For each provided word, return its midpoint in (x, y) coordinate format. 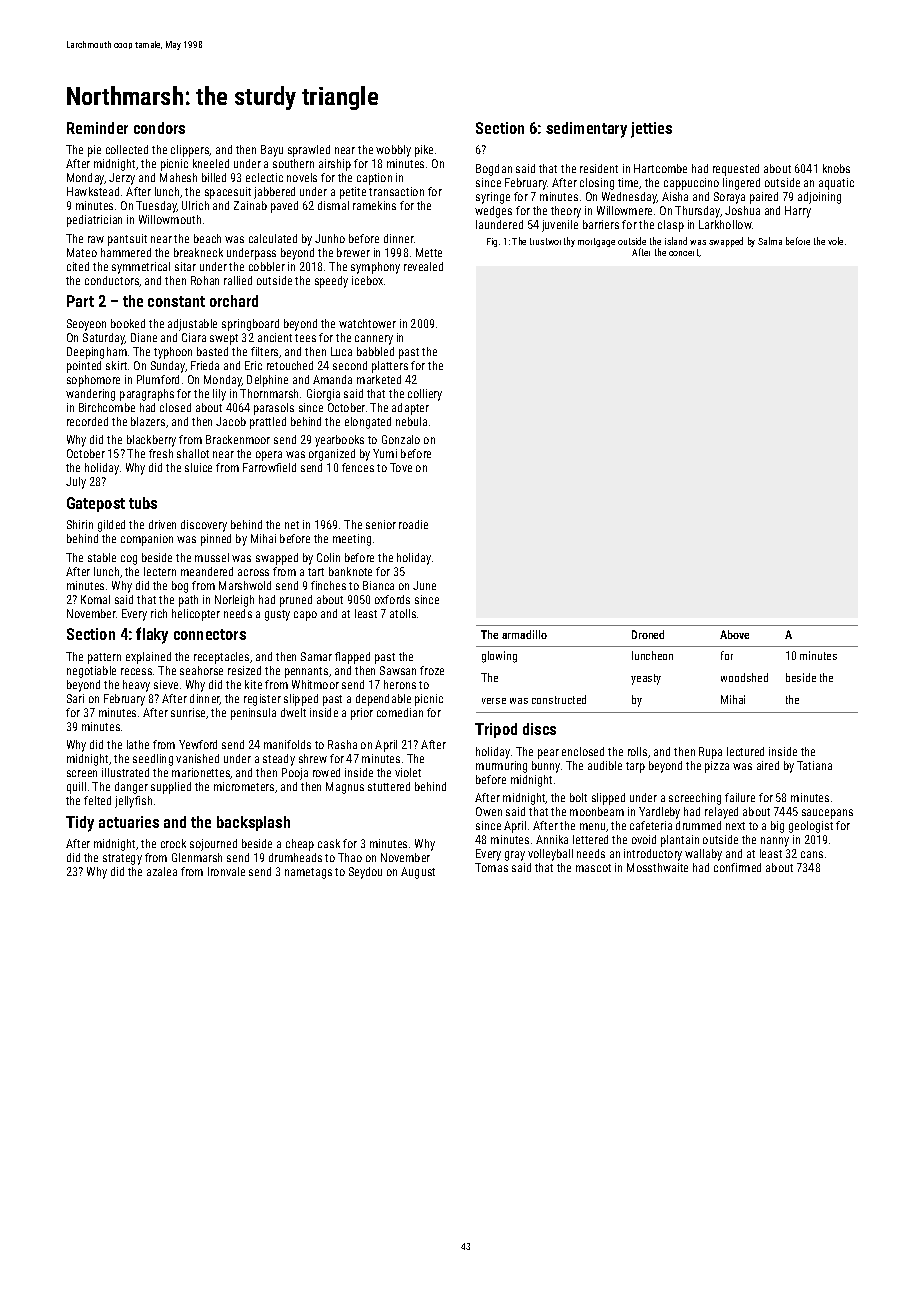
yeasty (646, 679)
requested (736, 170)
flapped (352, 658)
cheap (300, 845)
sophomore (93, 381)
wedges (493, 212)
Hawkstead (93, 191)
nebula (411, 421)
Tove (401, 467)
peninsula (253, 714)
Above (734, 634)
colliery (425, 395)
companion (147, 540)
